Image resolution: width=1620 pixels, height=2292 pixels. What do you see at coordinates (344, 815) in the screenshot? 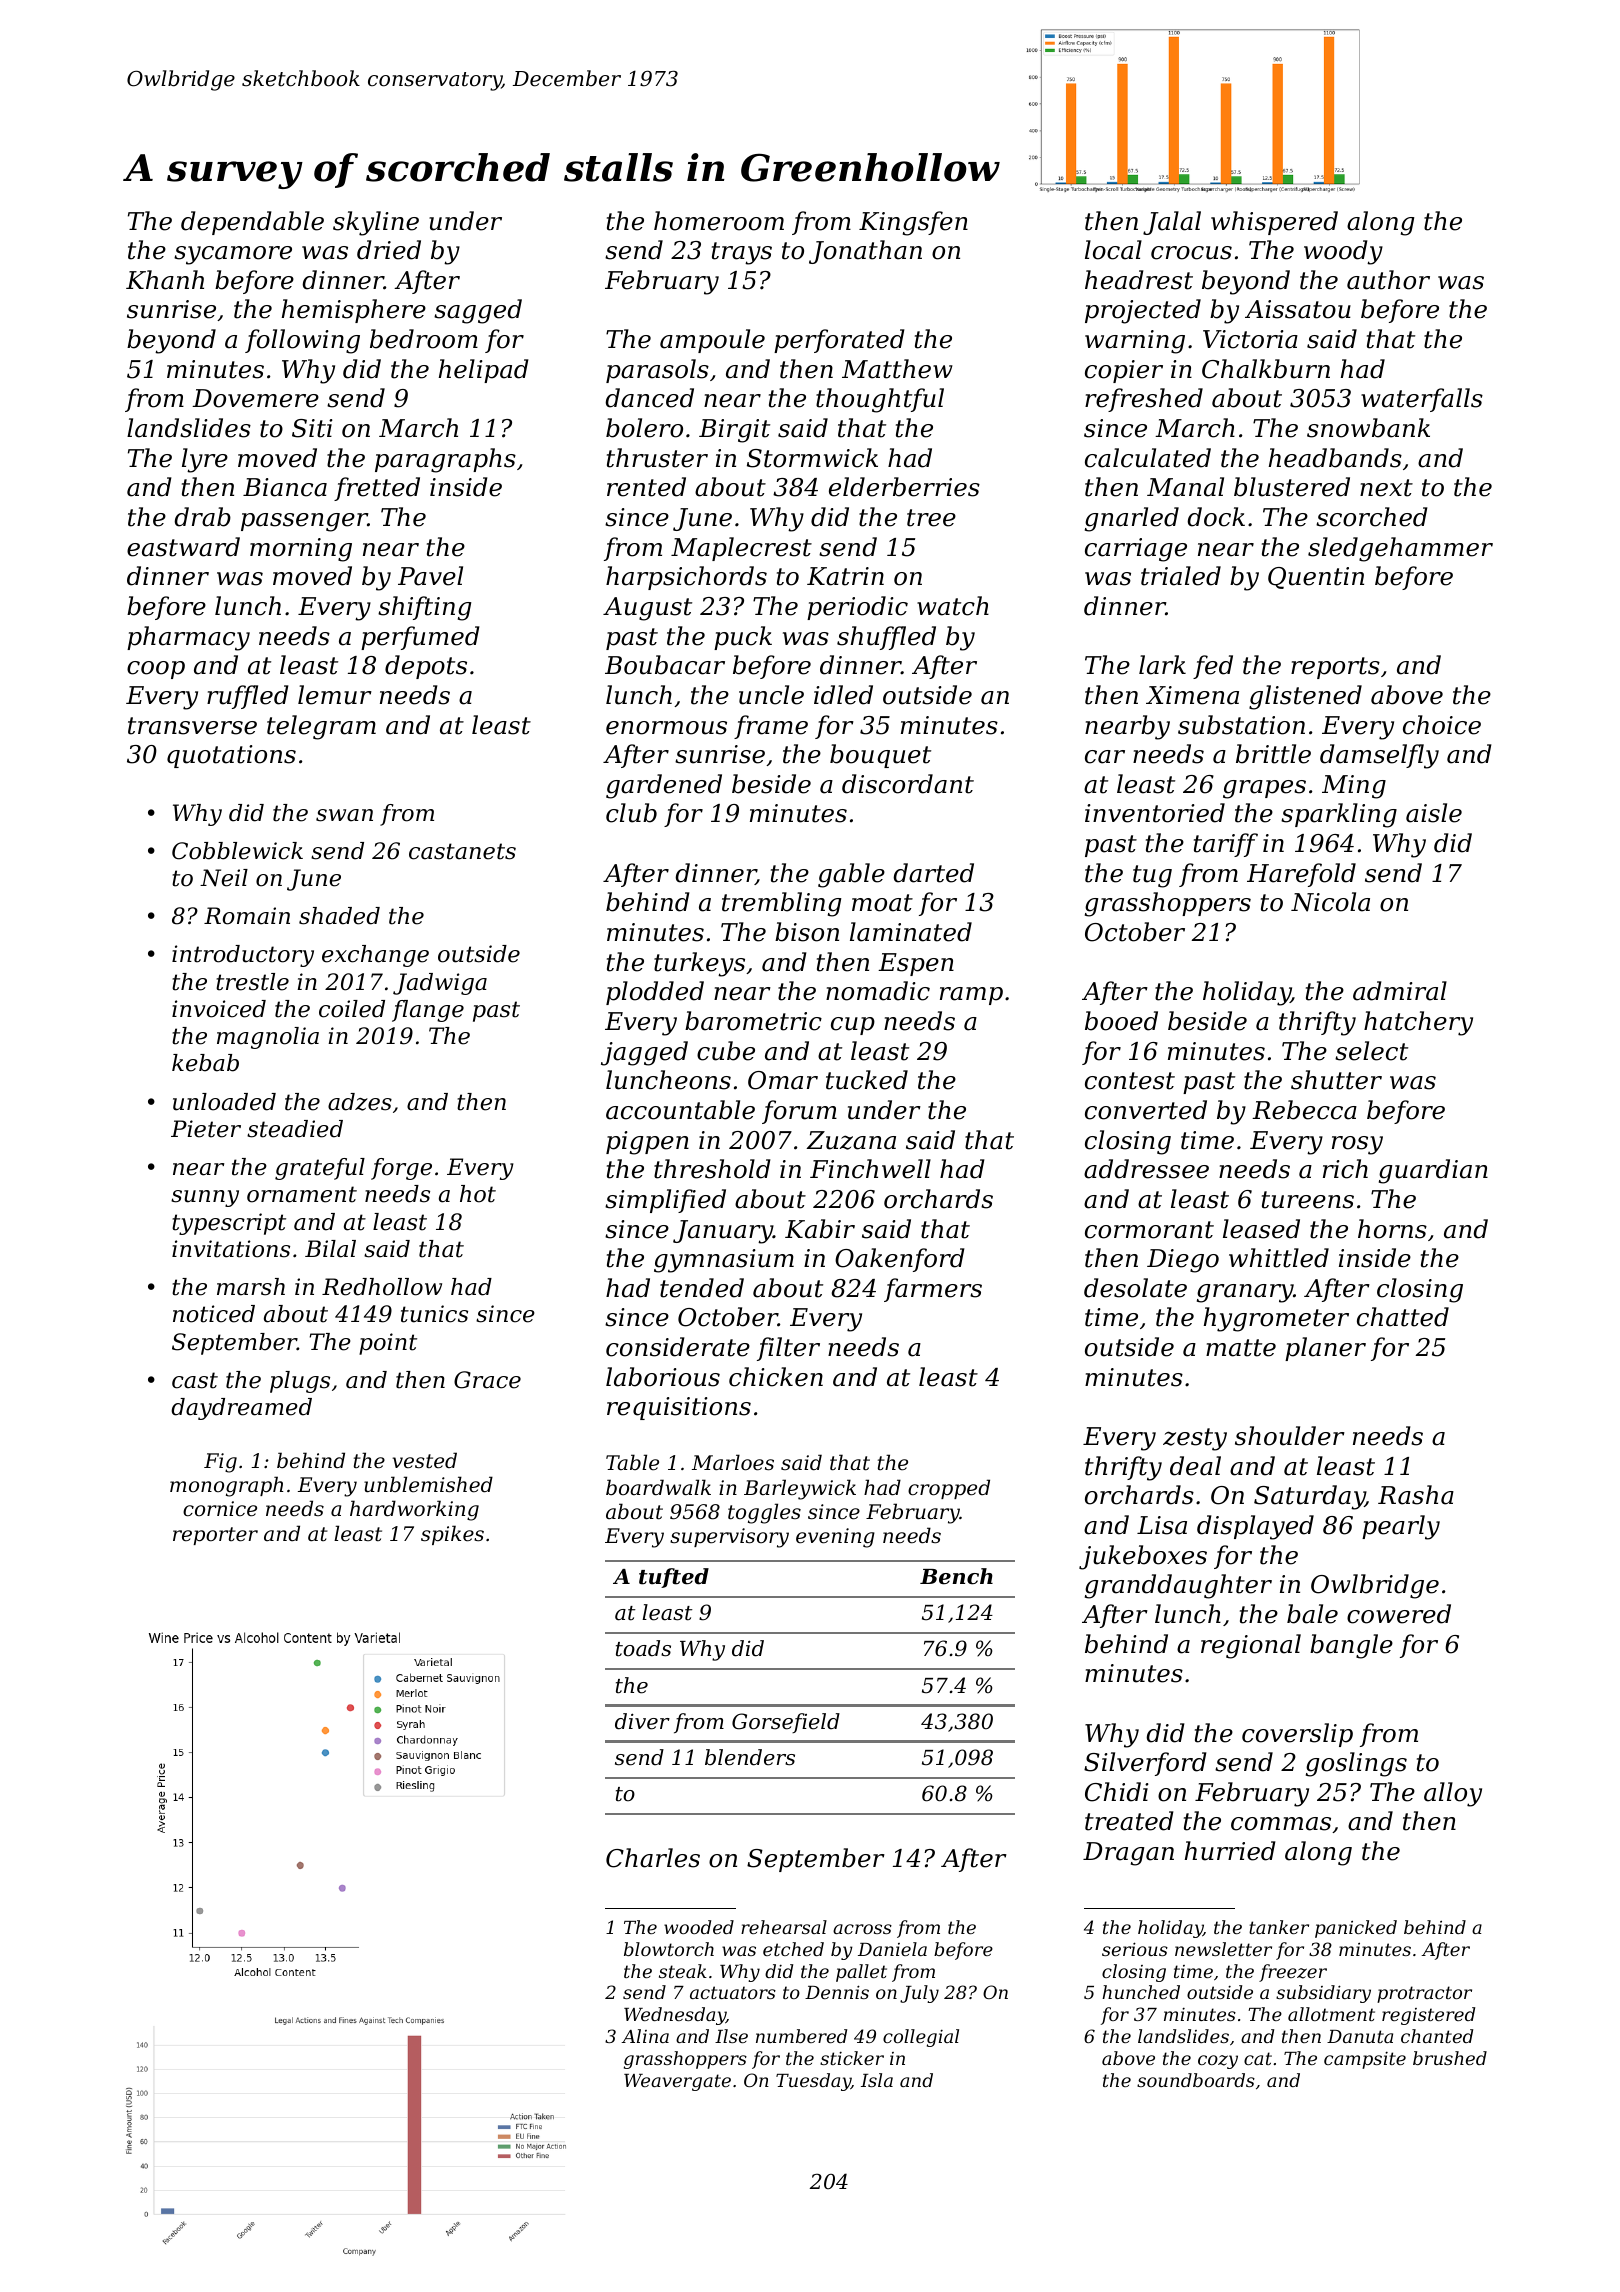
I see `swan` at bounding box center [344, 815].
